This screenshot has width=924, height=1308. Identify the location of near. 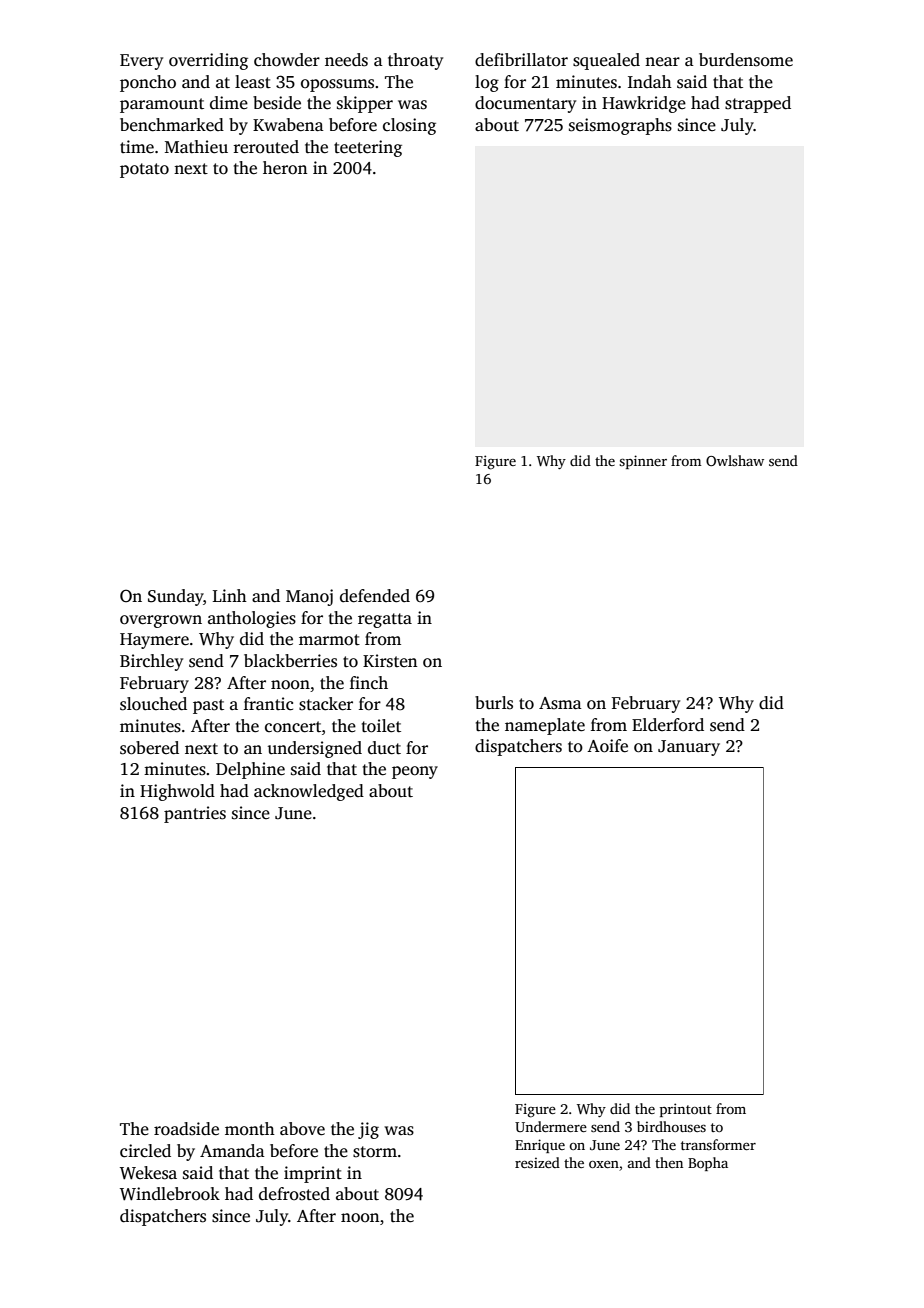
(662, 61).
